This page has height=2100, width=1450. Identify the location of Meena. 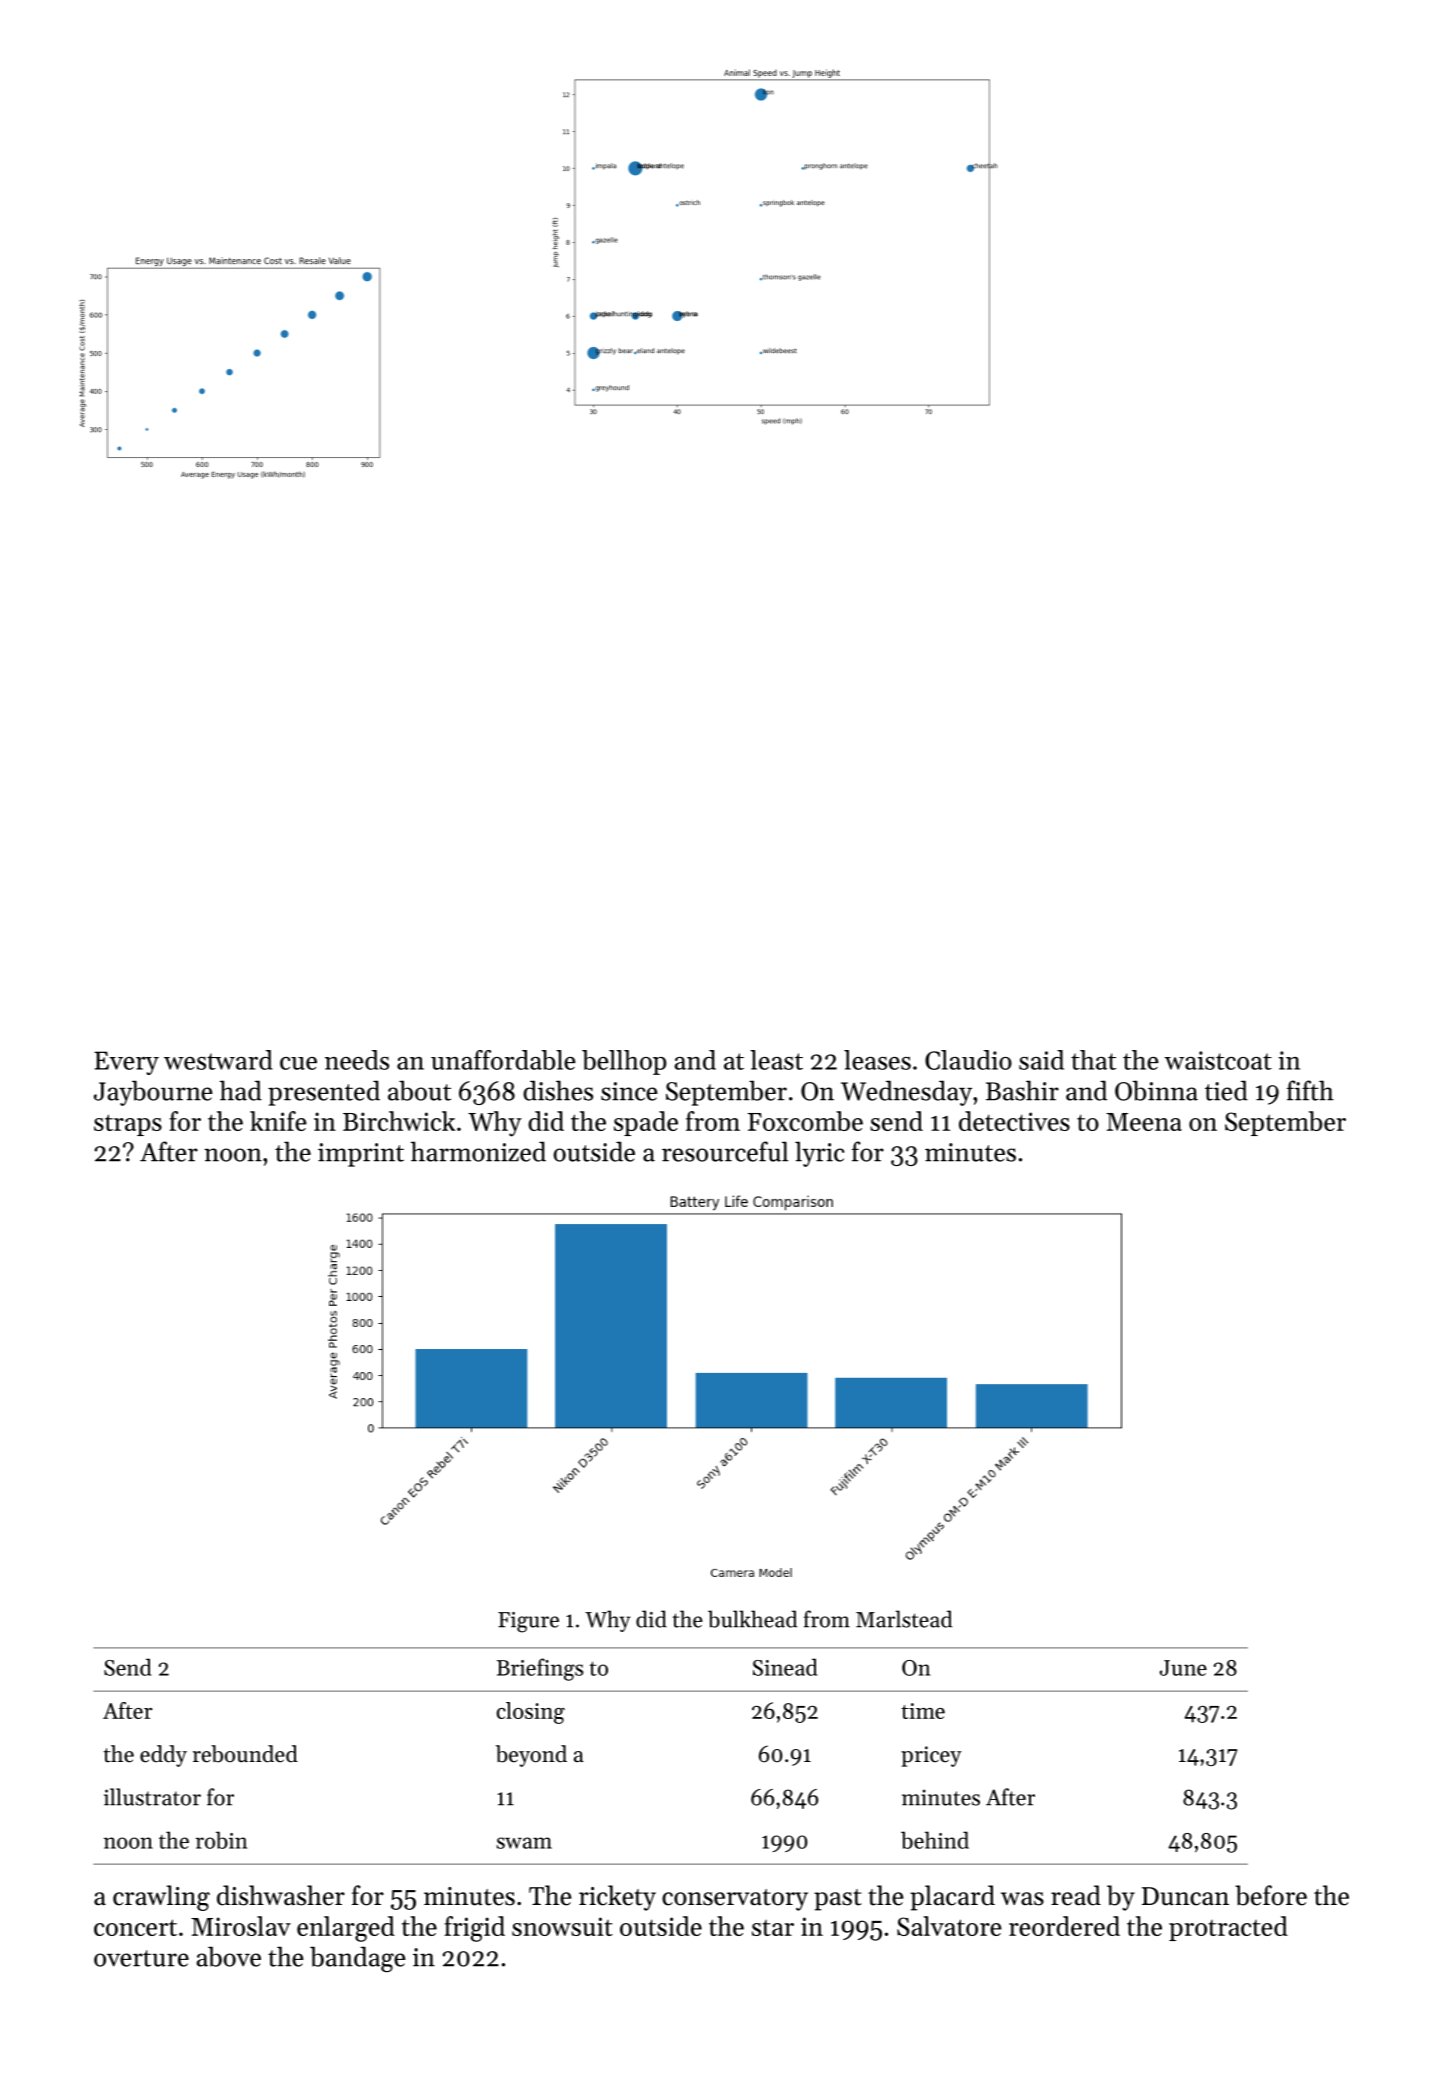
(1144, 1122).
